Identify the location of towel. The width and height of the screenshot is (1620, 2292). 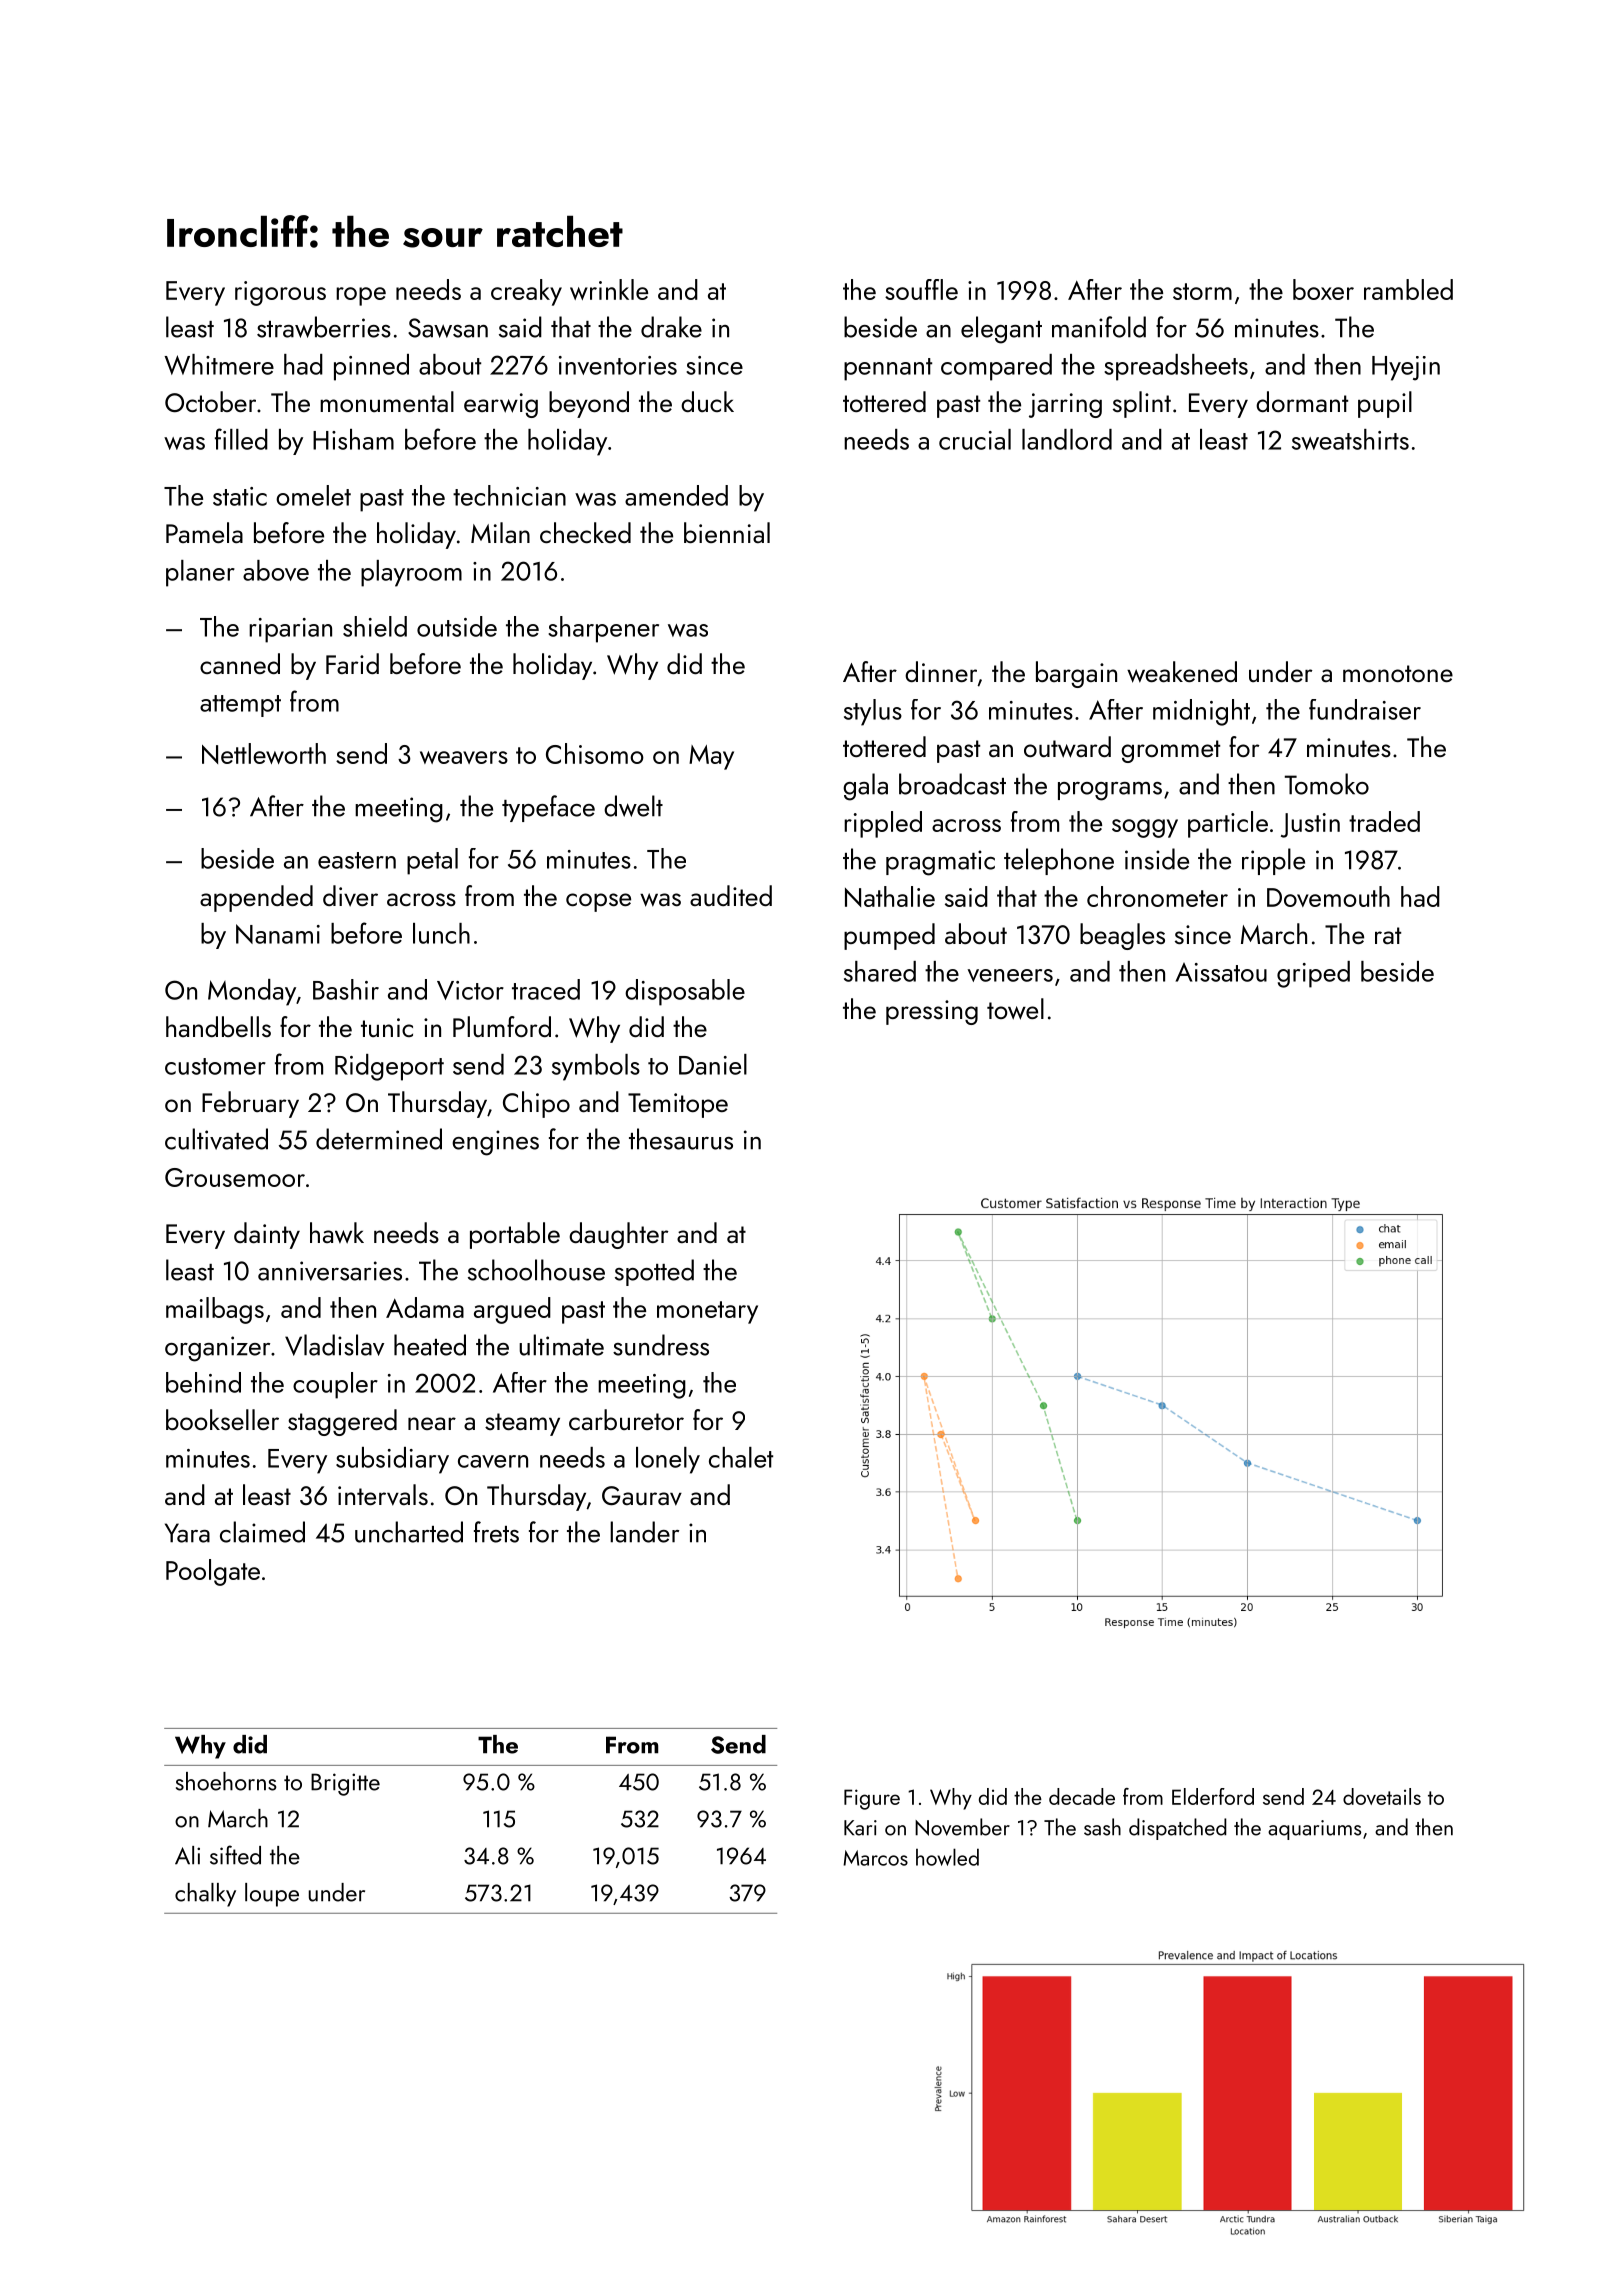
(1015, 1009).
